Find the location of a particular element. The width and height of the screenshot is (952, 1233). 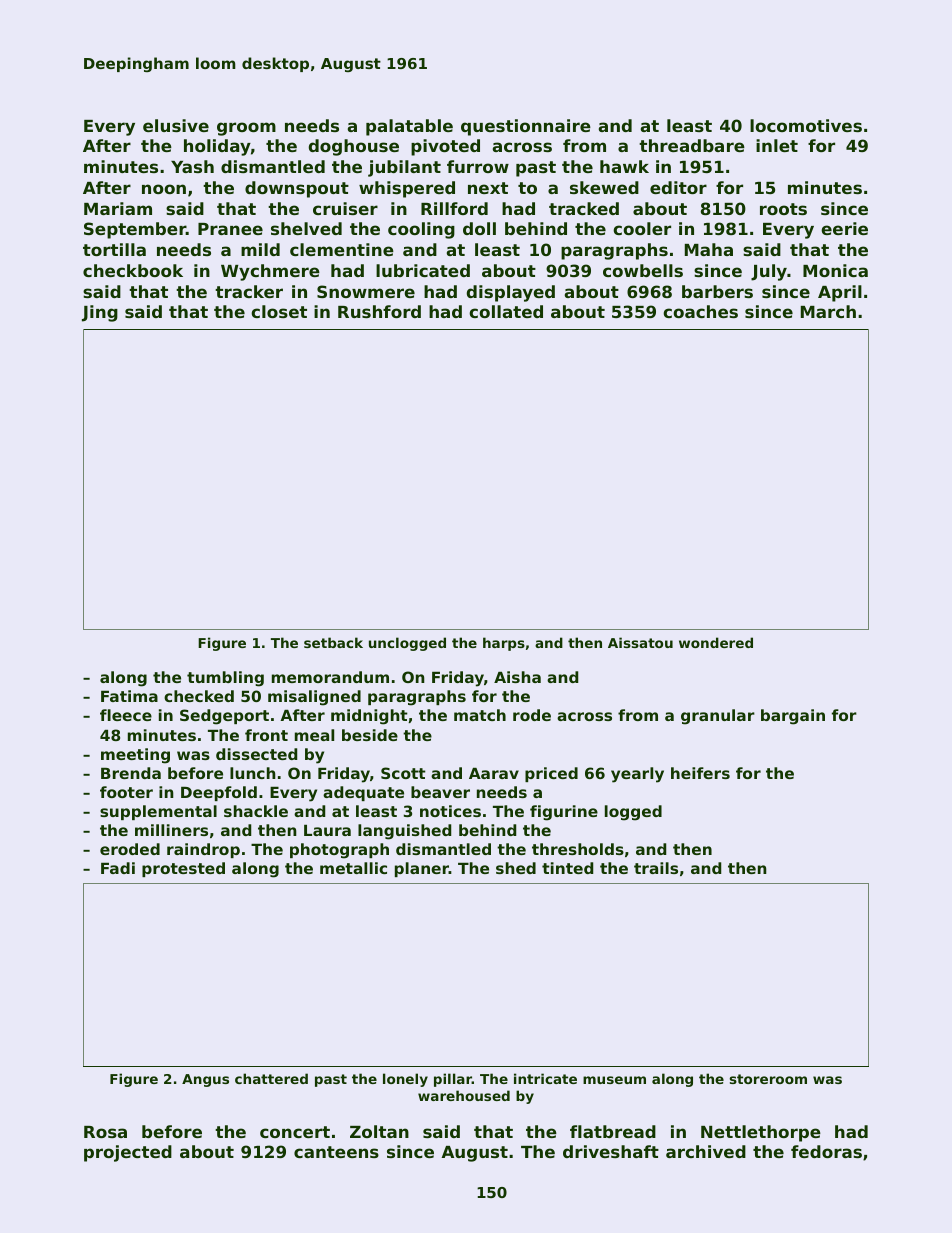

elusive is located at coordinates (176, 125).
